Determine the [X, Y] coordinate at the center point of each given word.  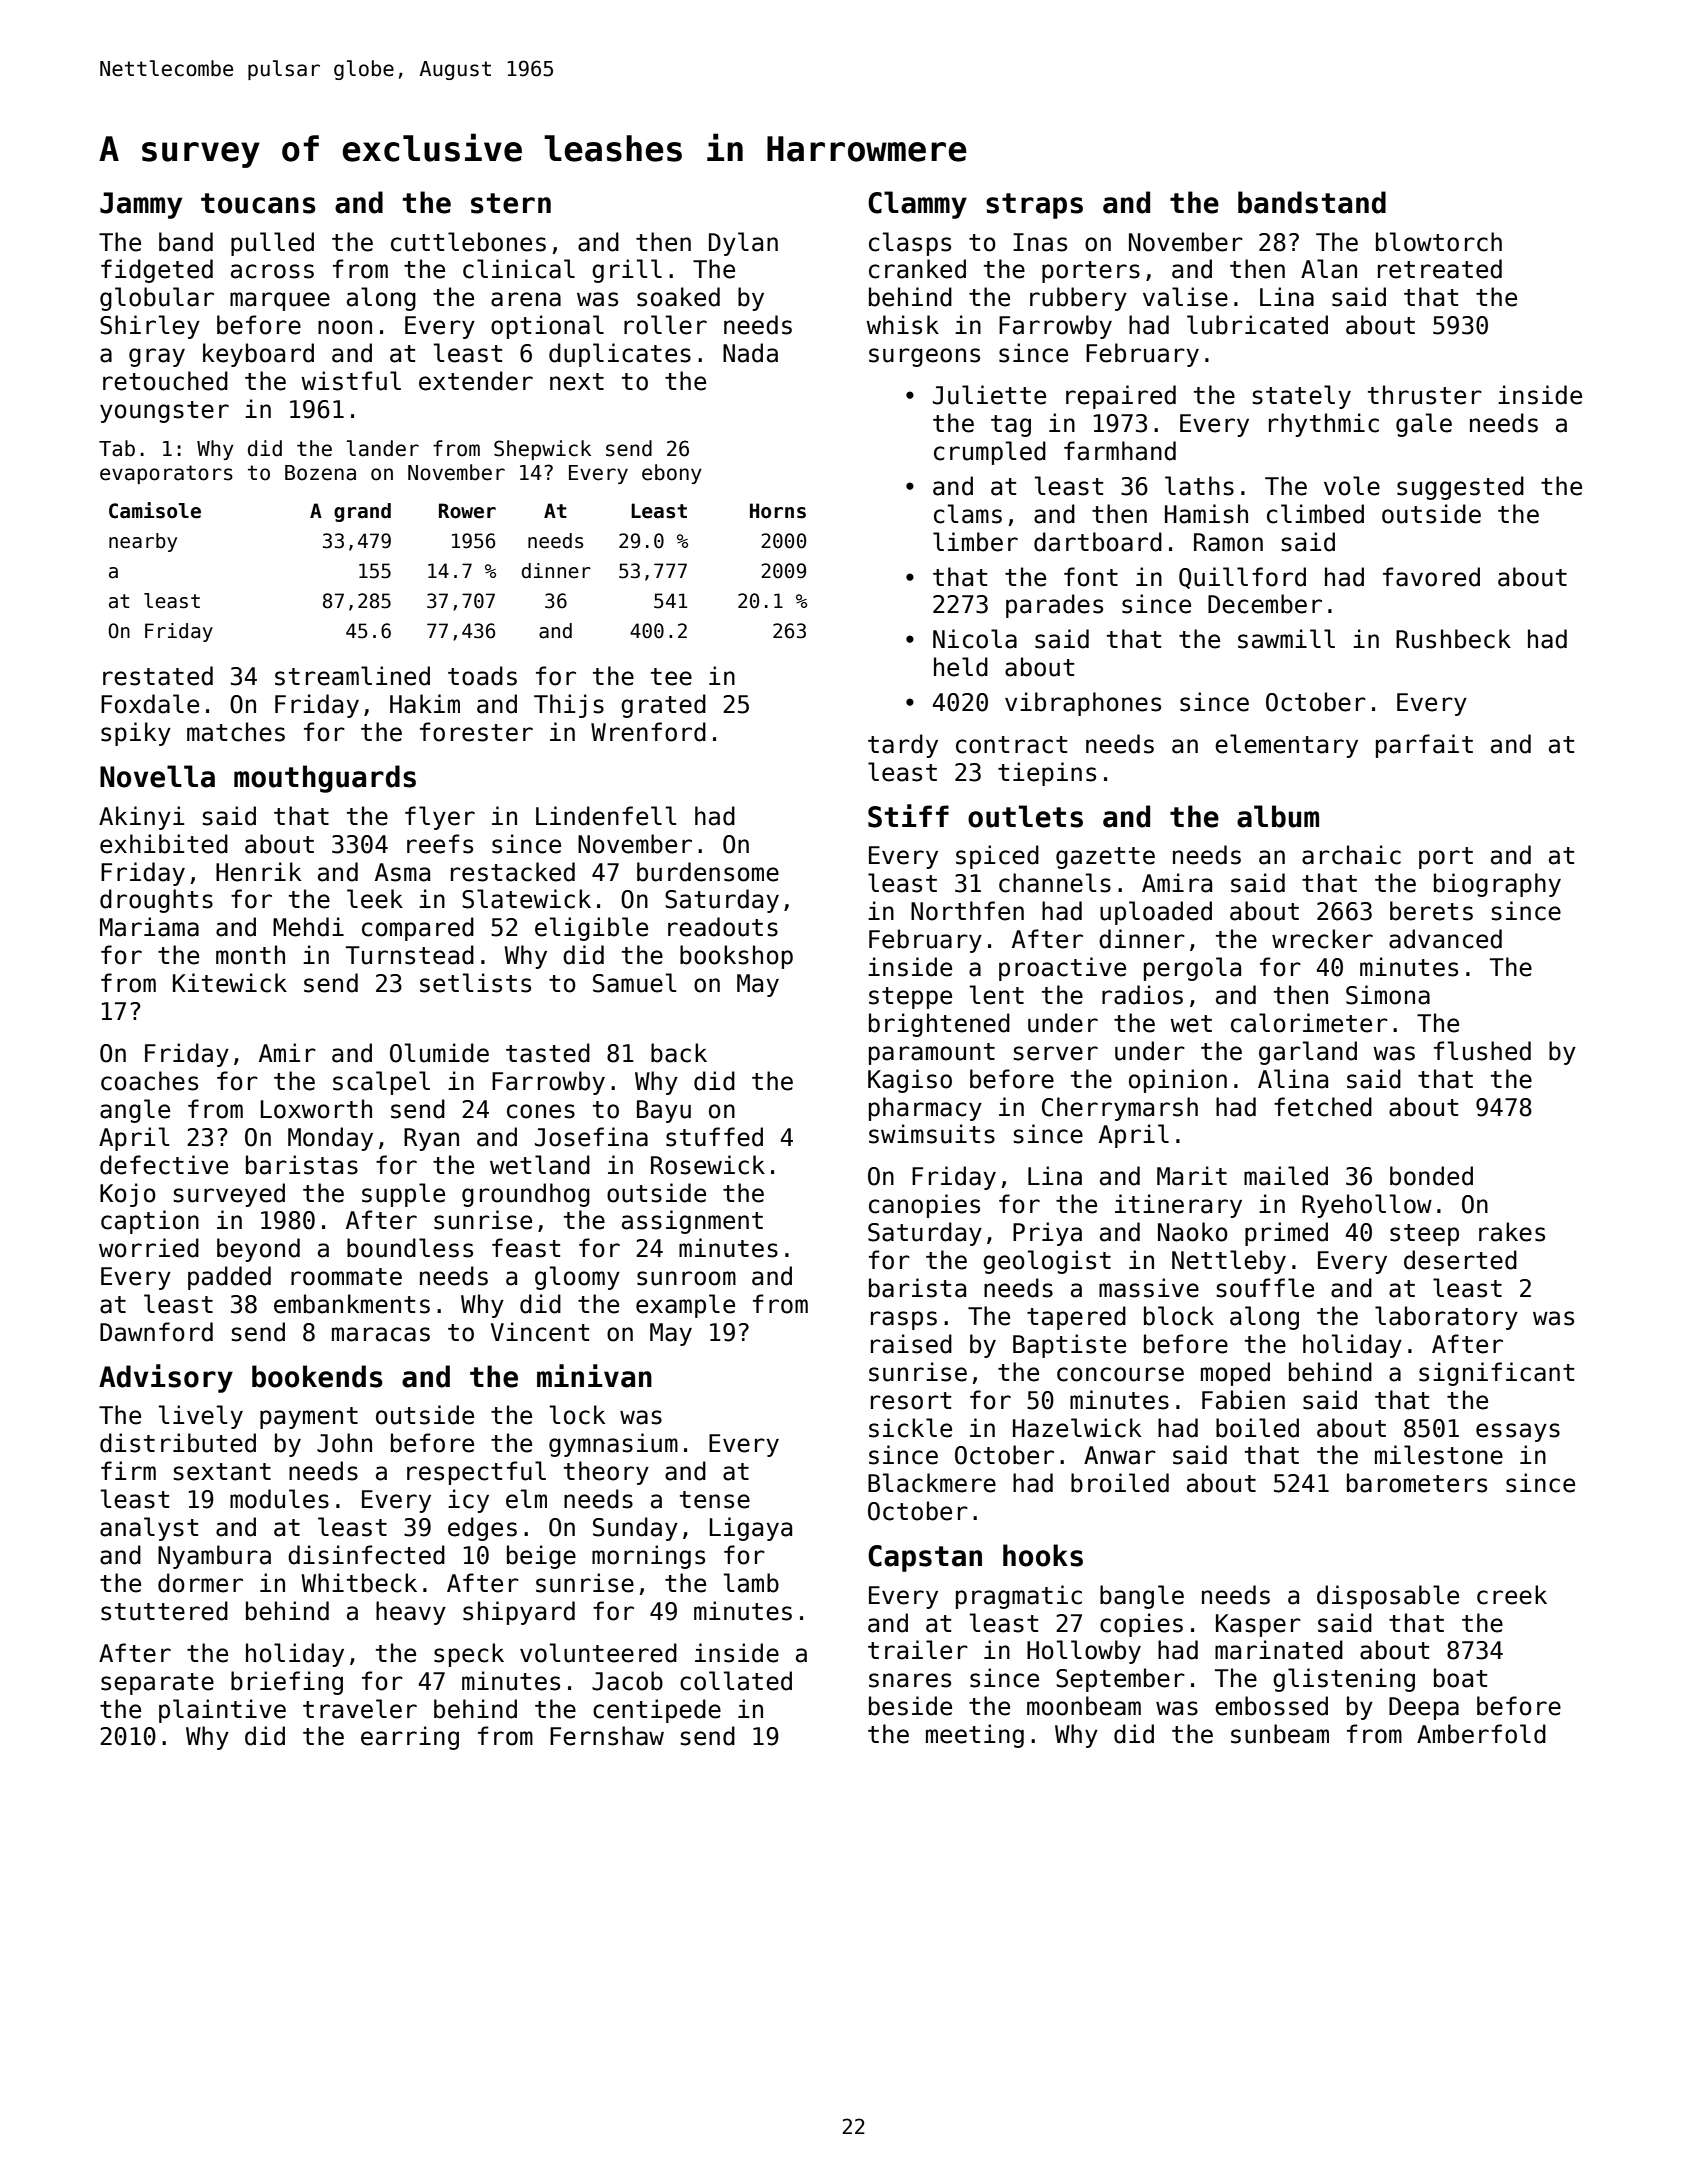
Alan [1329, 269]
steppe [910, 998]
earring [410, 1738]
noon [345, 327]
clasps [910, 244]
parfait [1424, 746]
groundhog [526, 1195]
